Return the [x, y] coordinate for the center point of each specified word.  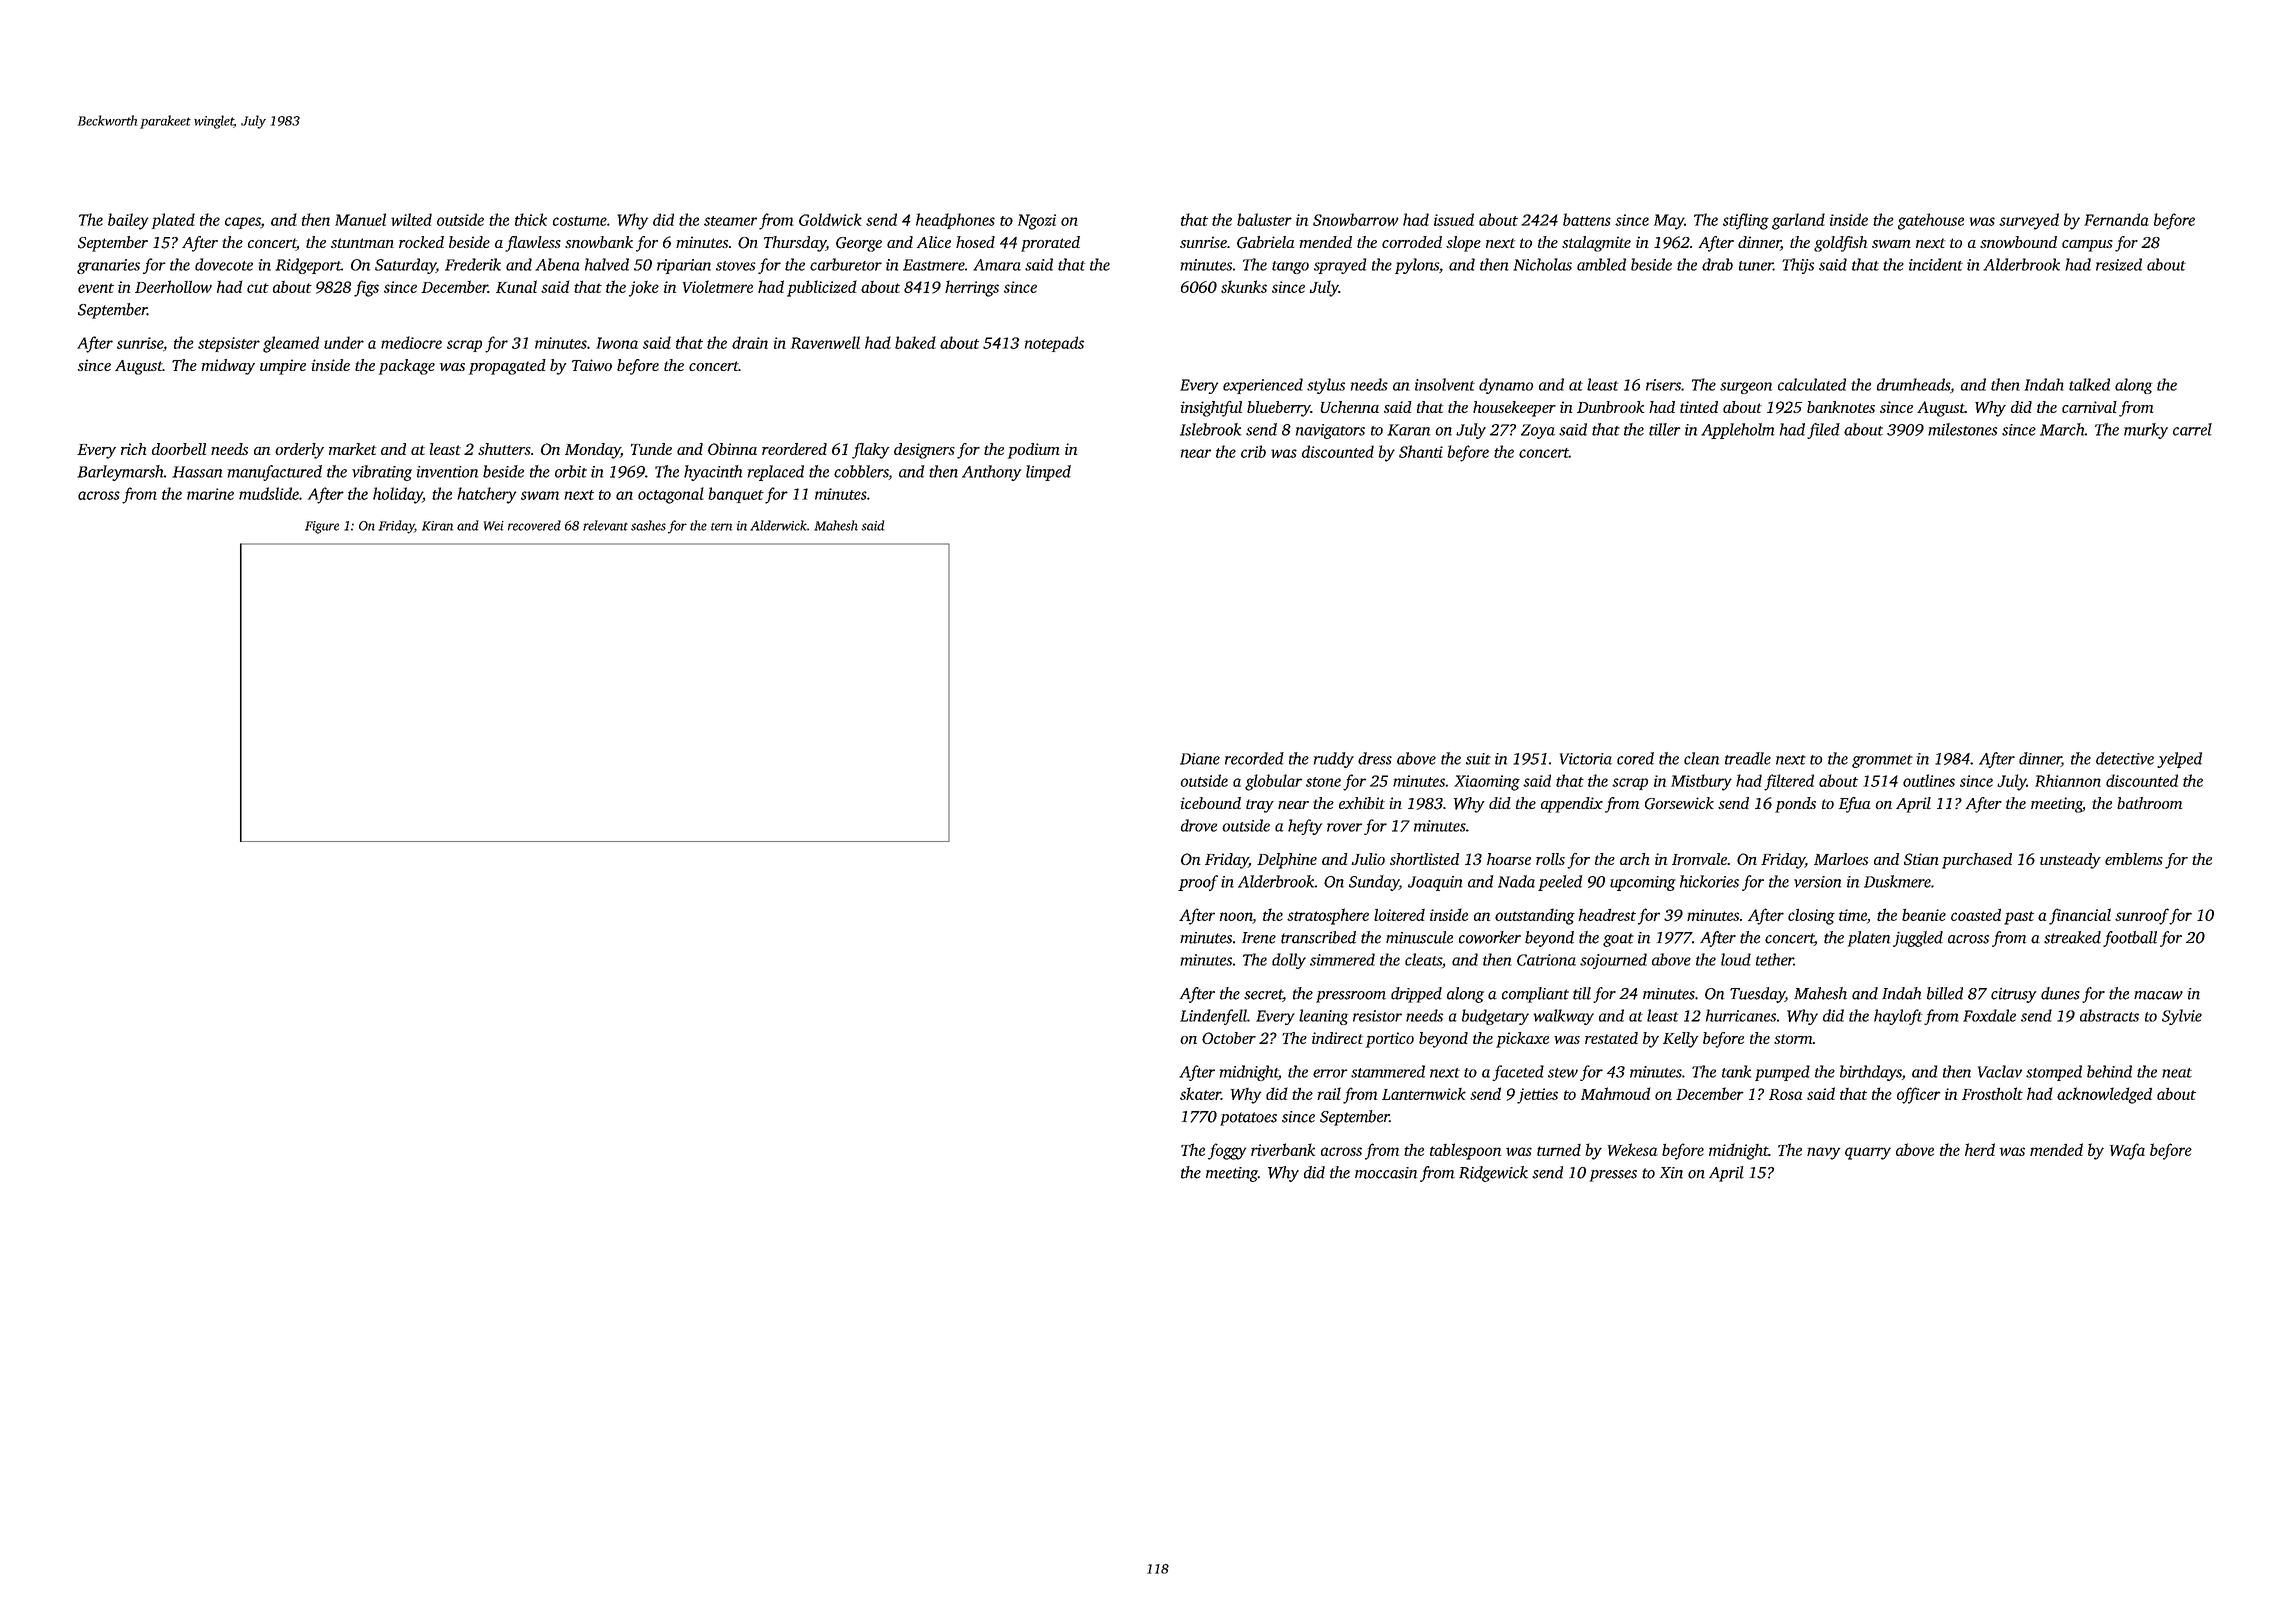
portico [1390, 1040]
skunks [1244, 286]
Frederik [473, 264]
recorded [1254, 758]
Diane [1200, 759]
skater [1200, 1093]
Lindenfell [1213, 1017]
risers [1663, 385]
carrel [2192, 429]
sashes [648, 525]
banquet [736, 495]
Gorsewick [1679, 803]
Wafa [2127, 1151]
